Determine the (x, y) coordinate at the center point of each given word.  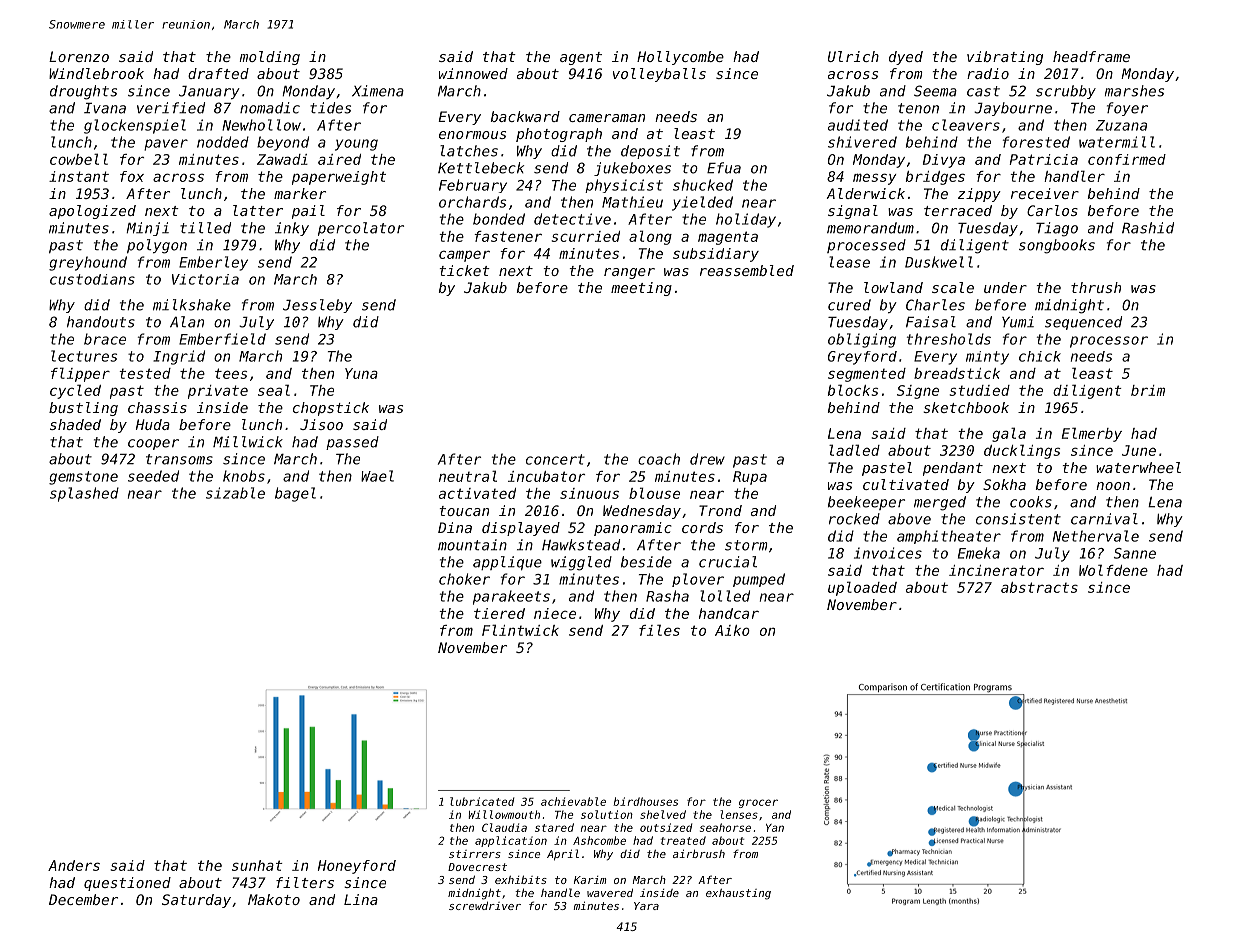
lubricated (482, 801)
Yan (775, 828)
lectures (84, 356)
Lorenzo (79, 56)
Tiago (1057, 229)
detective (572, 219)
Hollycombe (680, 58)
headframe (1091, 56)
